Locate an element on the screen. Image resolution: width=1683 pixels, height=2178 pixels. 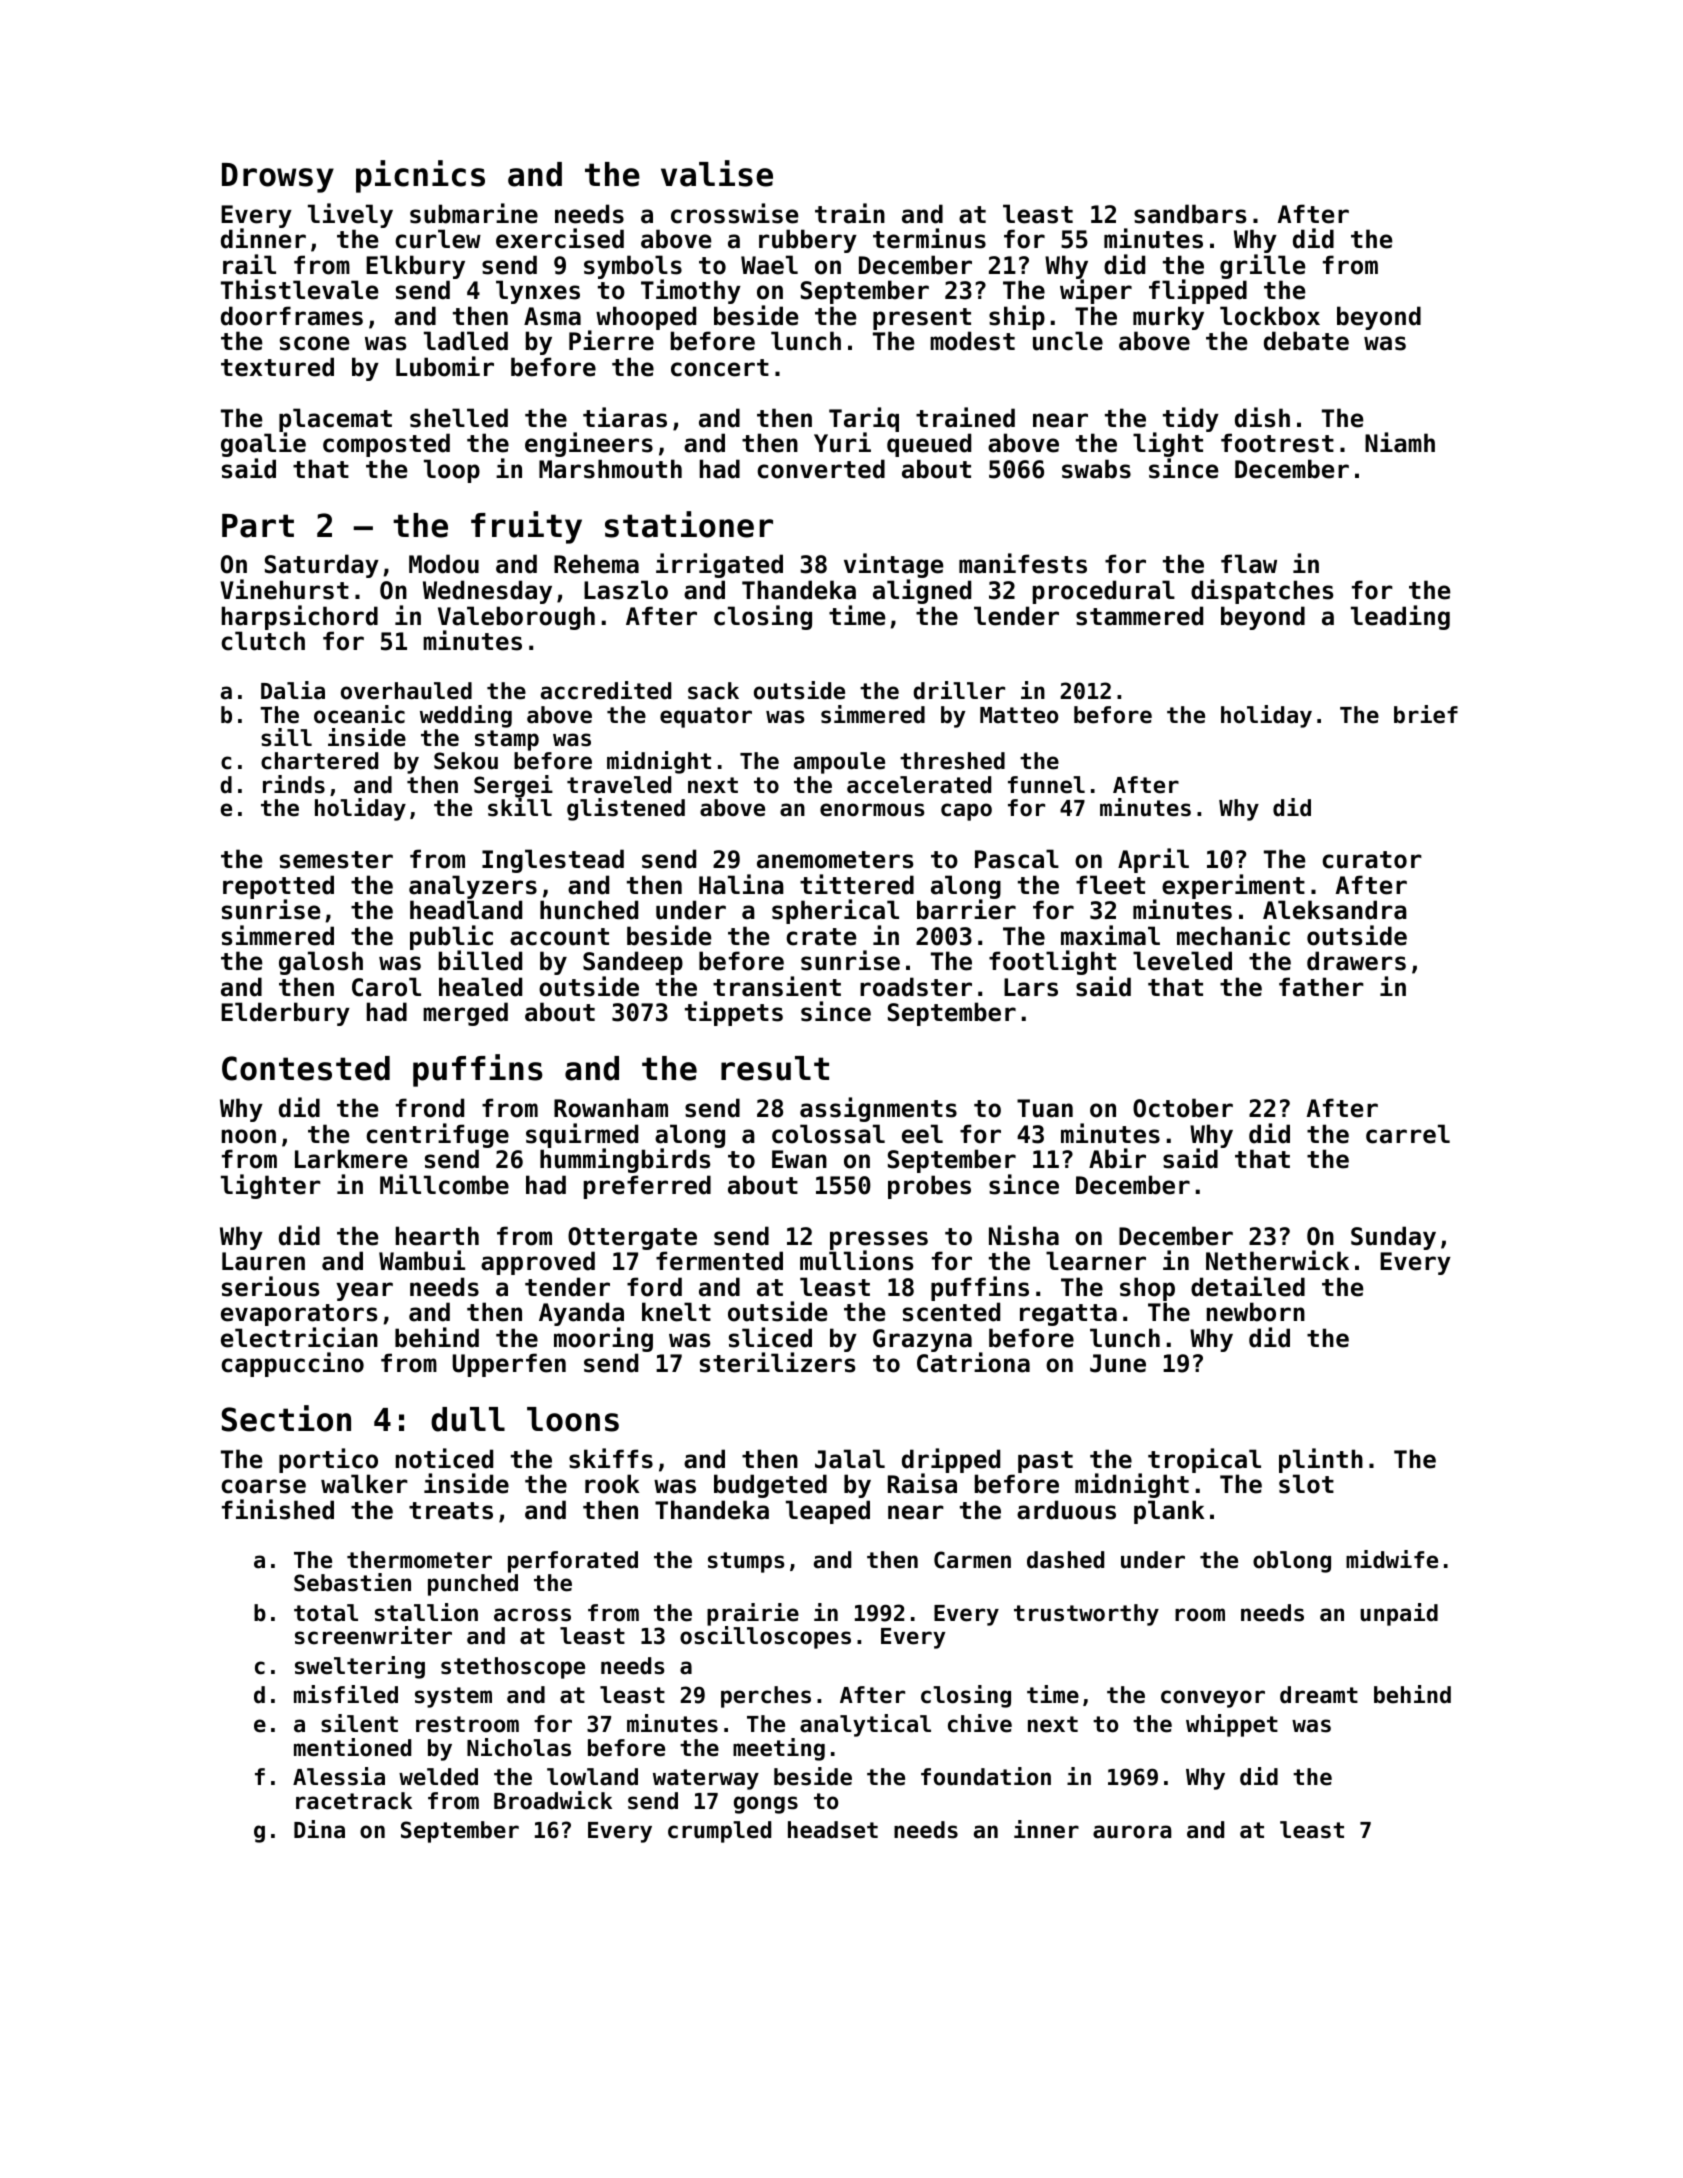
dreamt is located at coordinates (1319, 1695).
